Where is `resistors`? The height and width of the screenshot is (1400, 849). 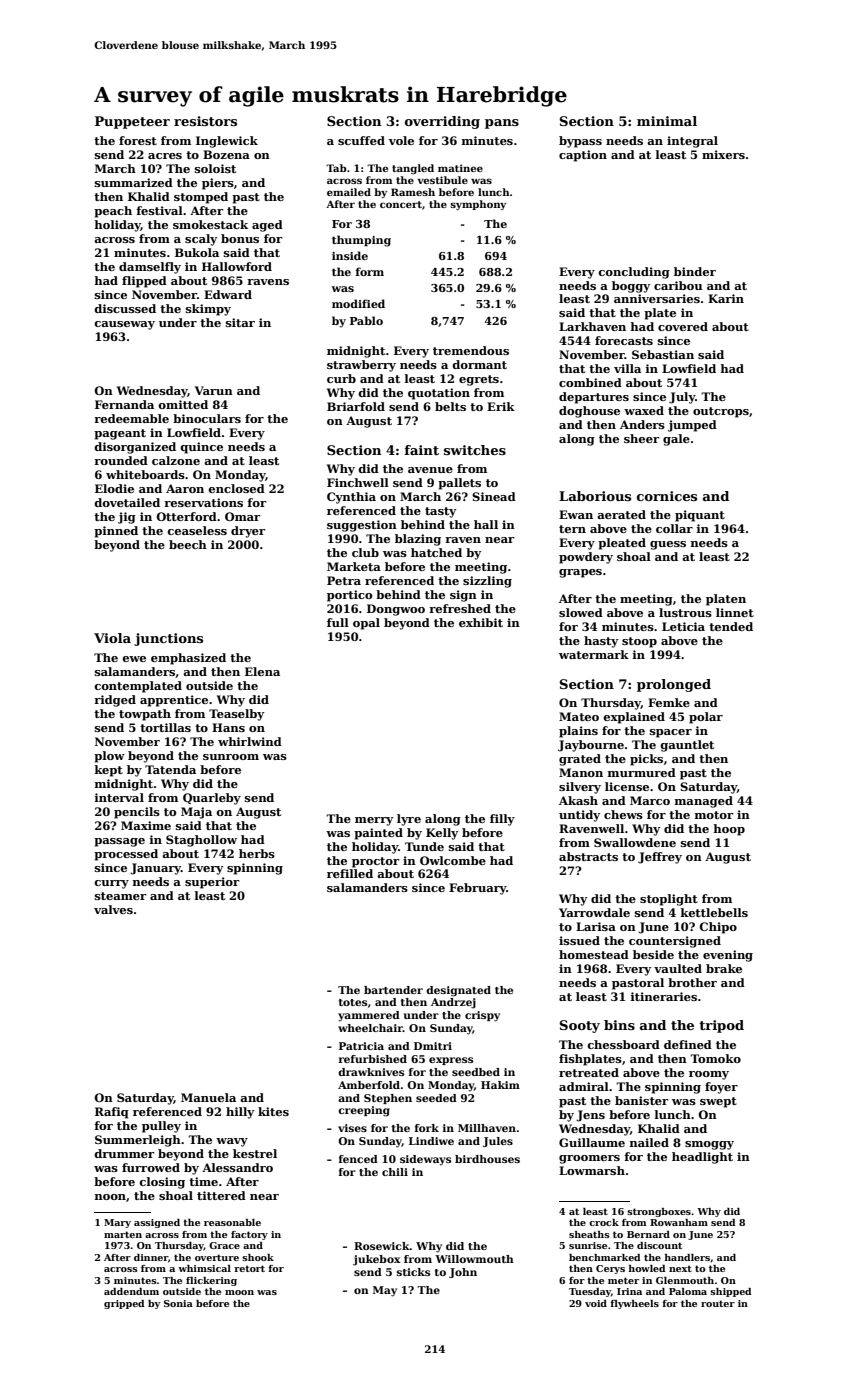
resistors is located at coordinates (205, 121).
